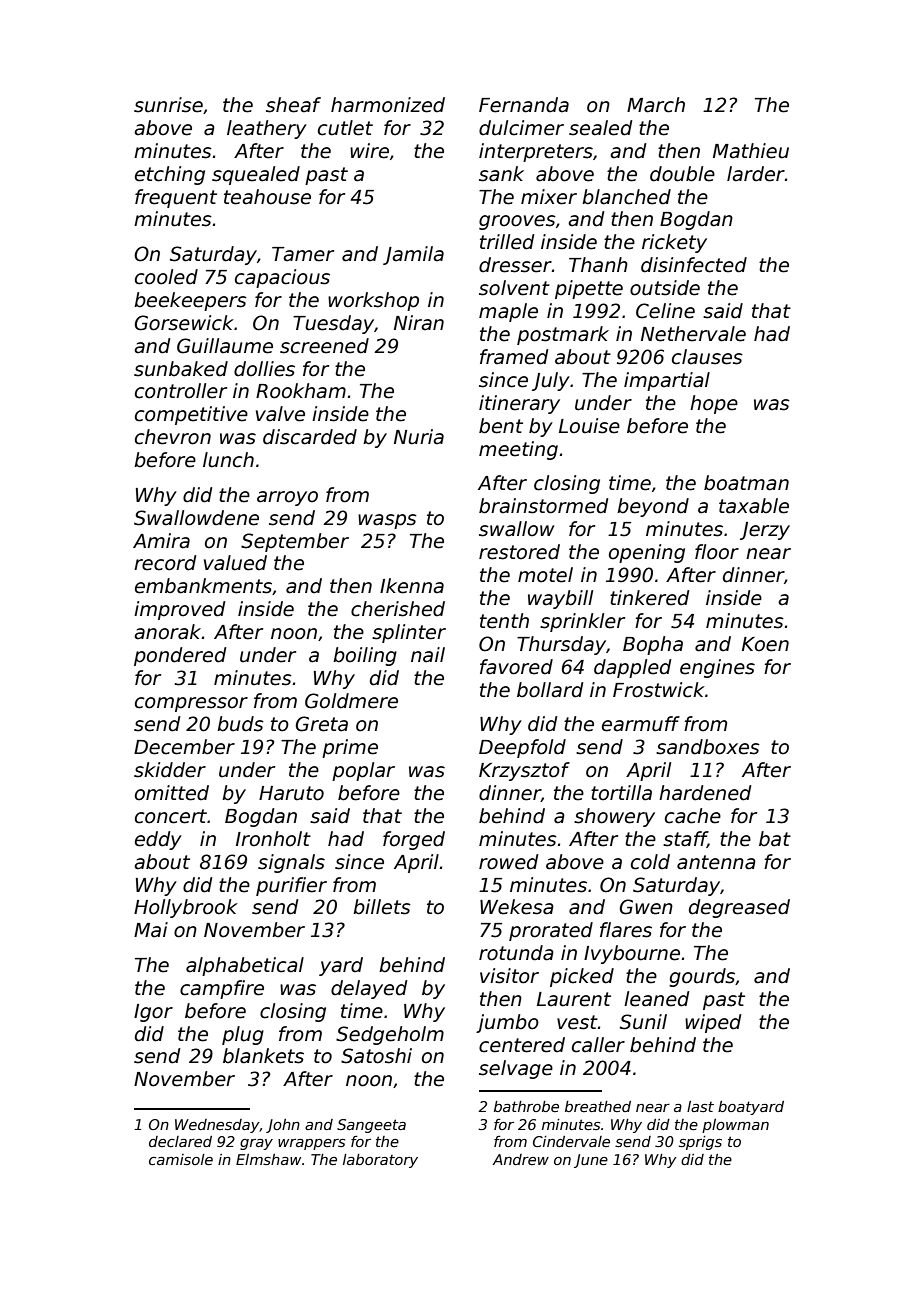 The width and height of the screenshot is (924, 1311). I want to click on Wednesday, so click(217, 1126).
